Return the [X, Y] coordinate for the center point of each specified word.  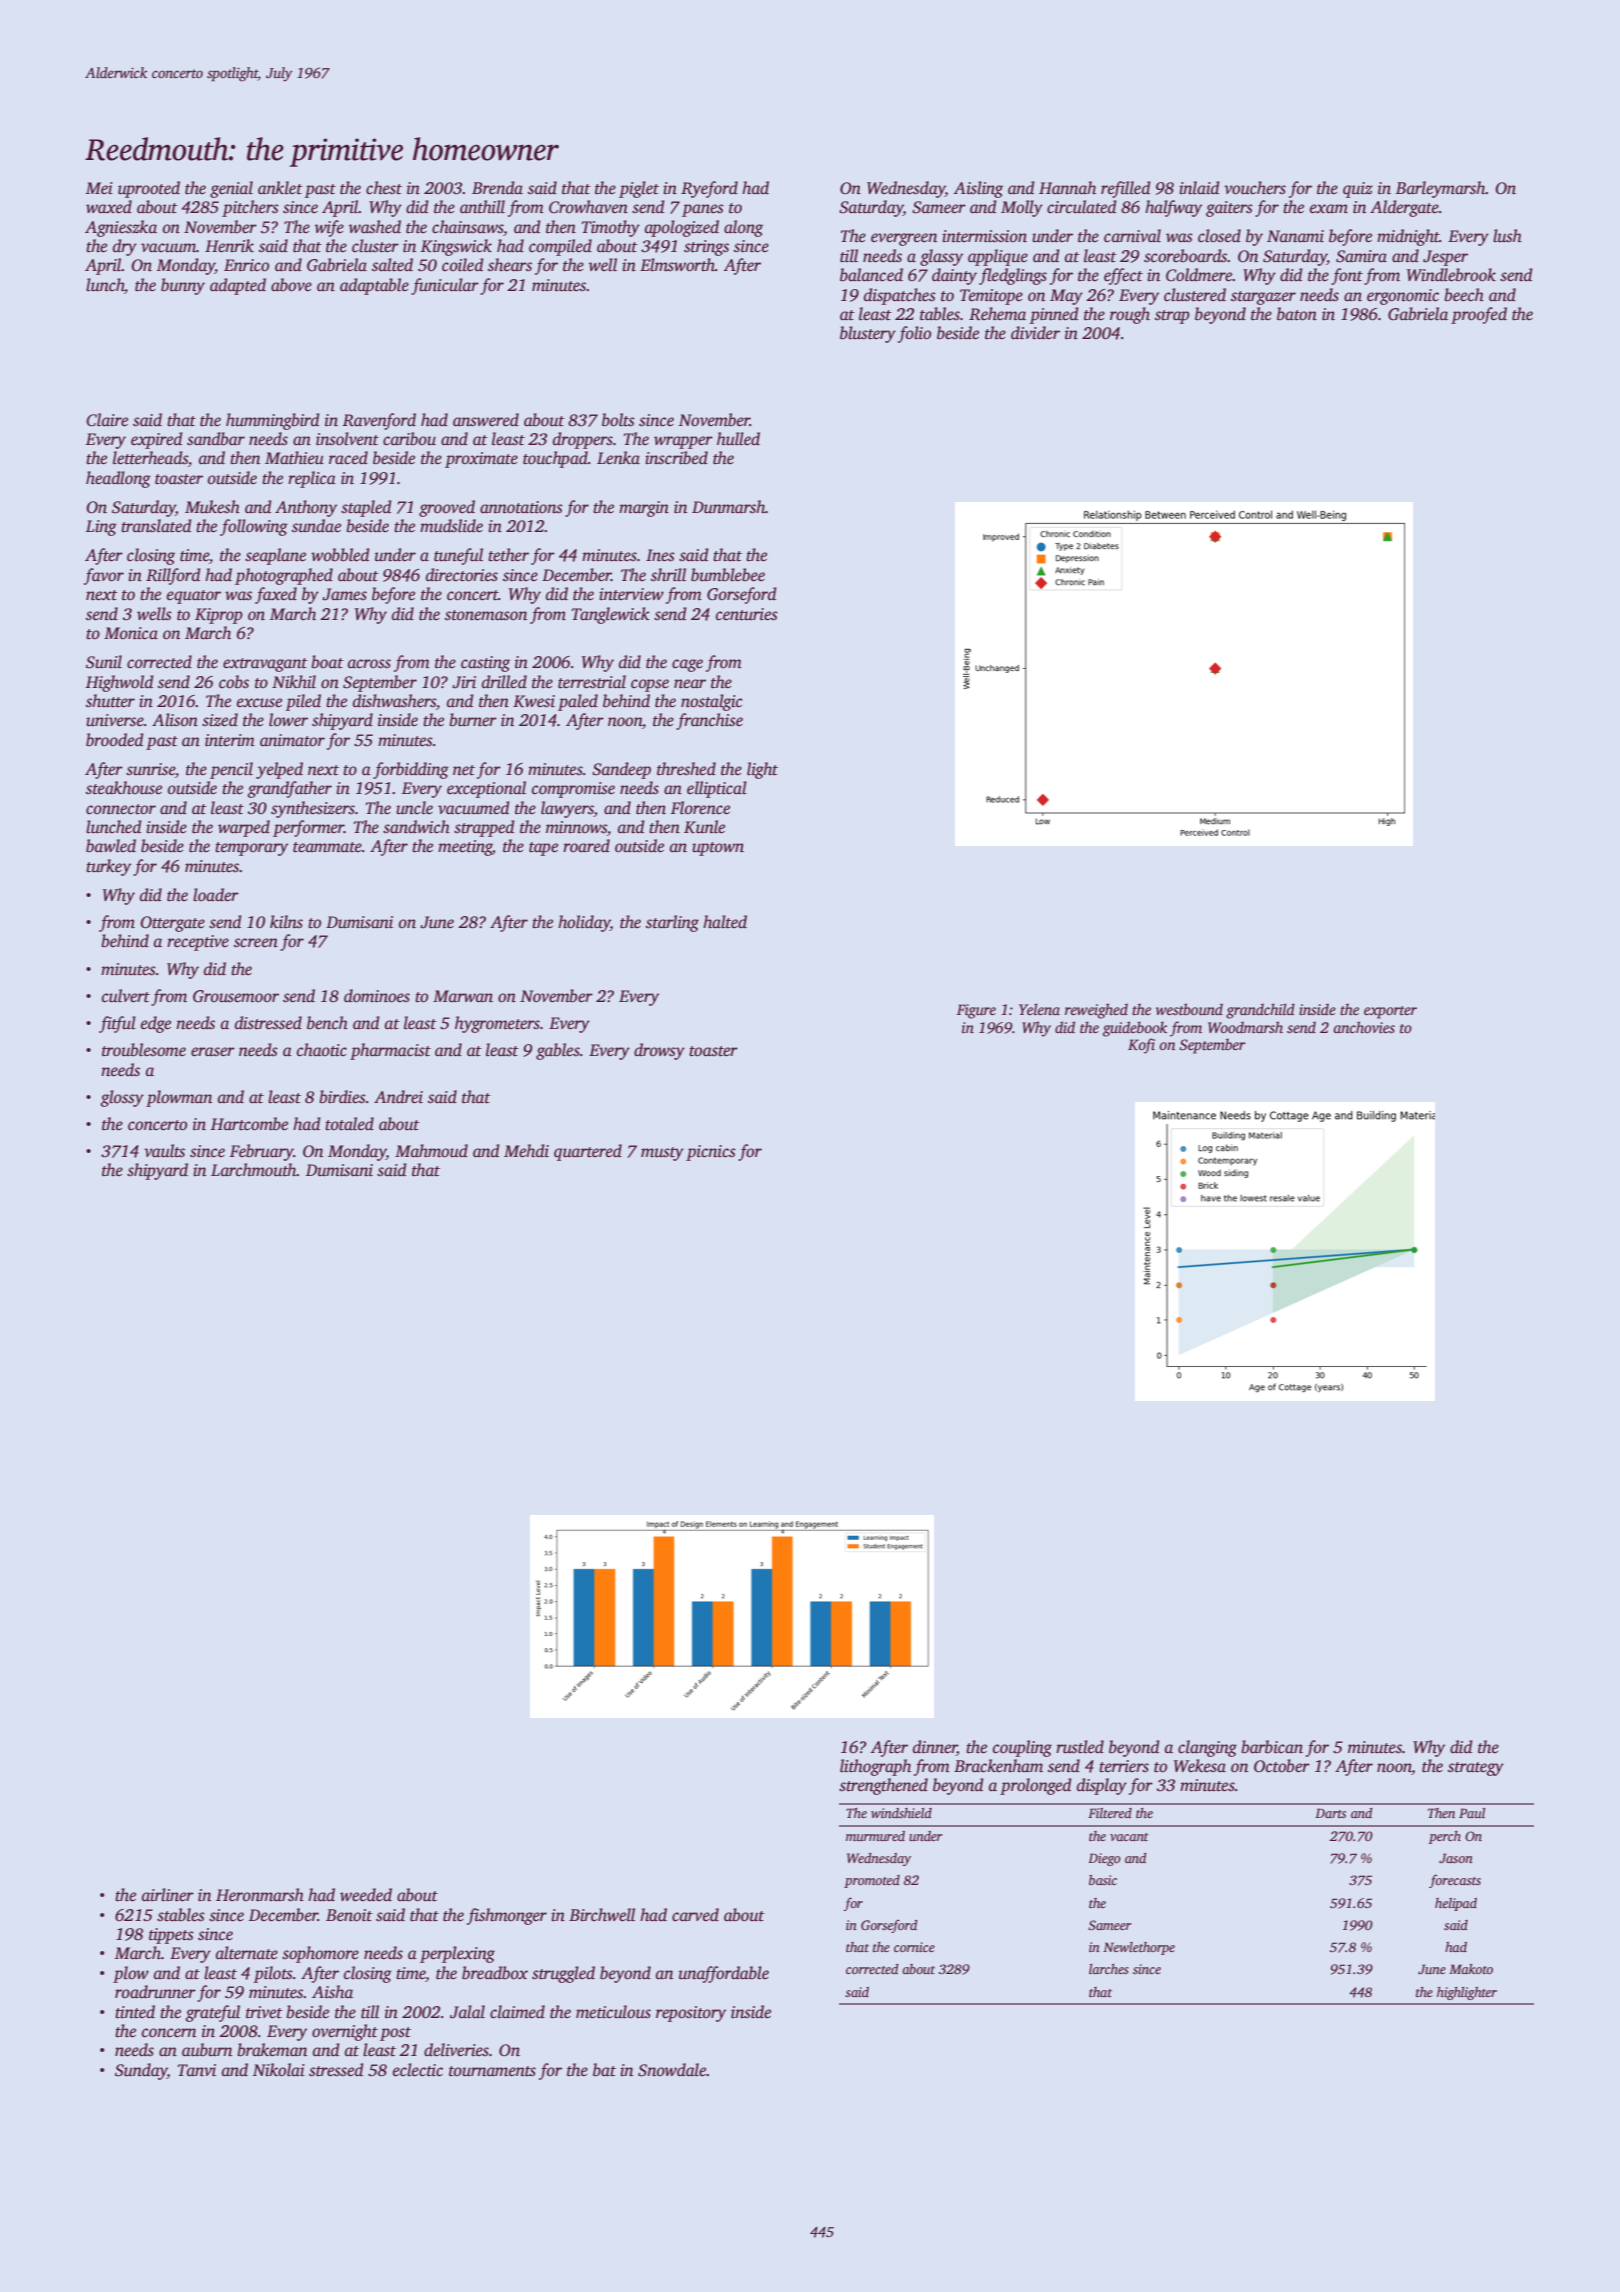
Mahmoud [431, 1151]
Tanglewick [611, 615]
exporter [1390, 1012]
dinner [935, 1747]
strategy [1476, 1769]
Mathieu [294, 458]
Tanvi [197, 2070]
